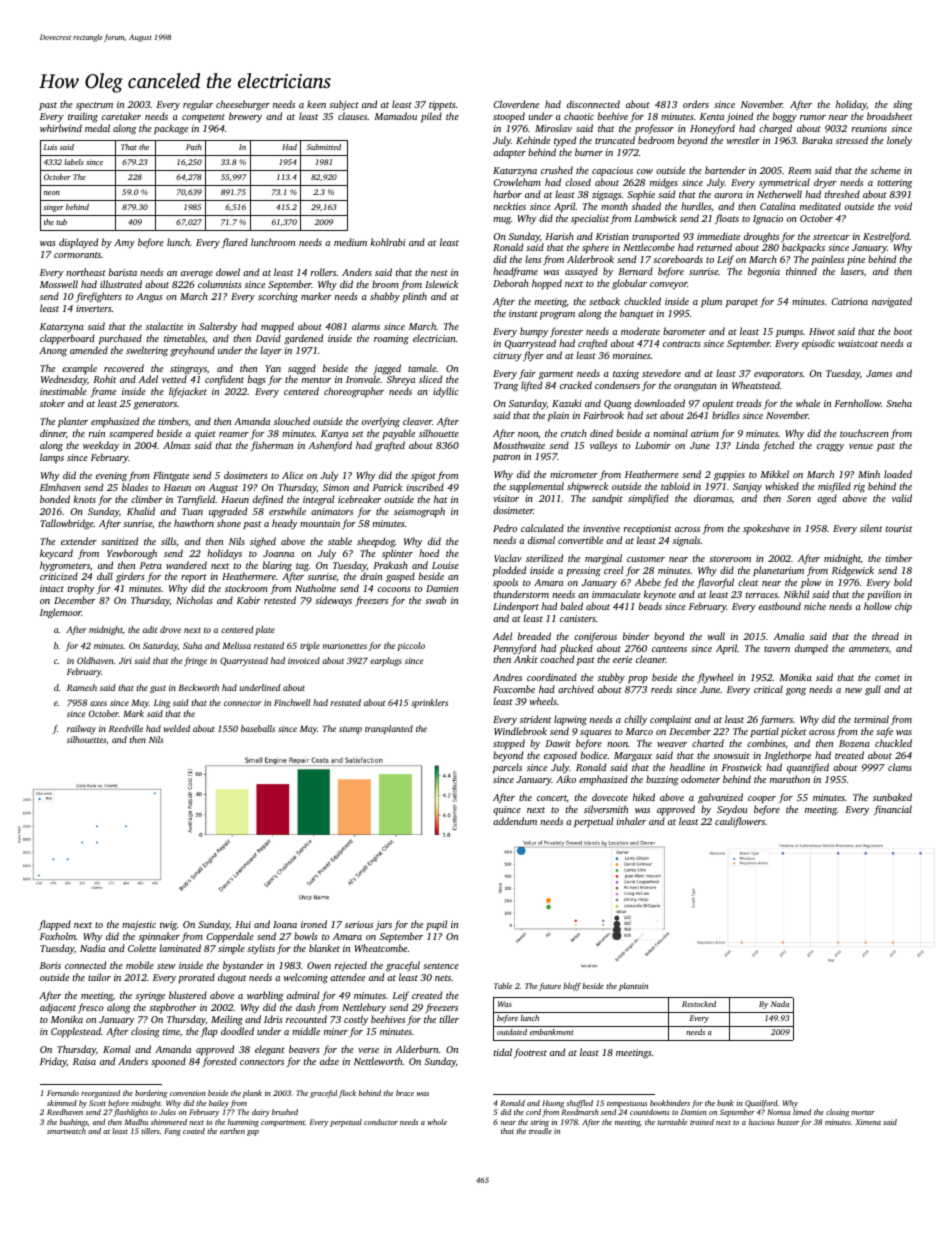 This screenshot has height=1233, width=952. I want to click on spigot, so click(423, 477).
